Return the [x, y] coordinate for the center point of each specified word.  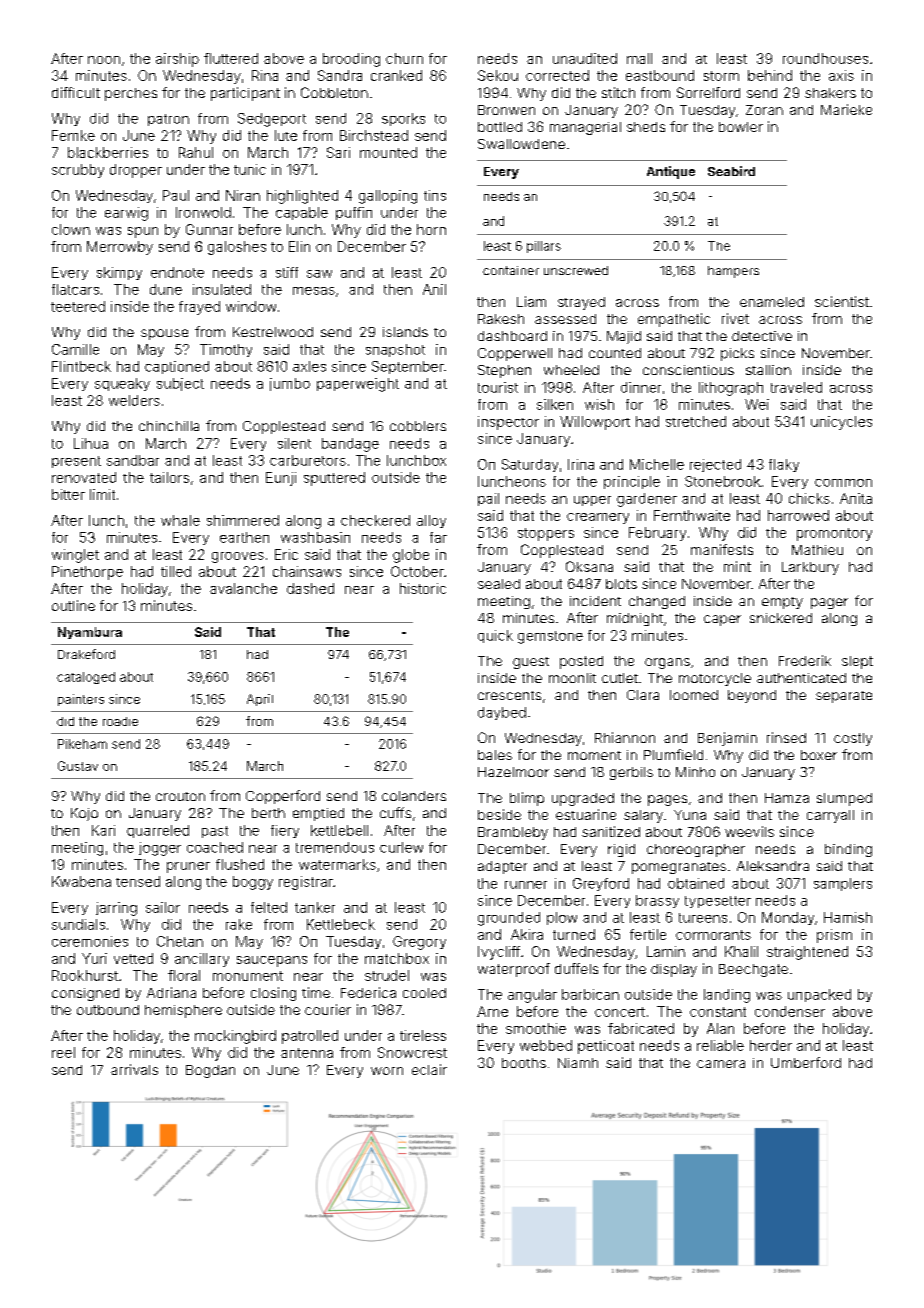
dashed [310, 588]
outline [73, 605]
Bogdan [210, 1071]
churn [404, 58]
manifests [722, 549]
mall [639, 58]
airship [177, 60]
